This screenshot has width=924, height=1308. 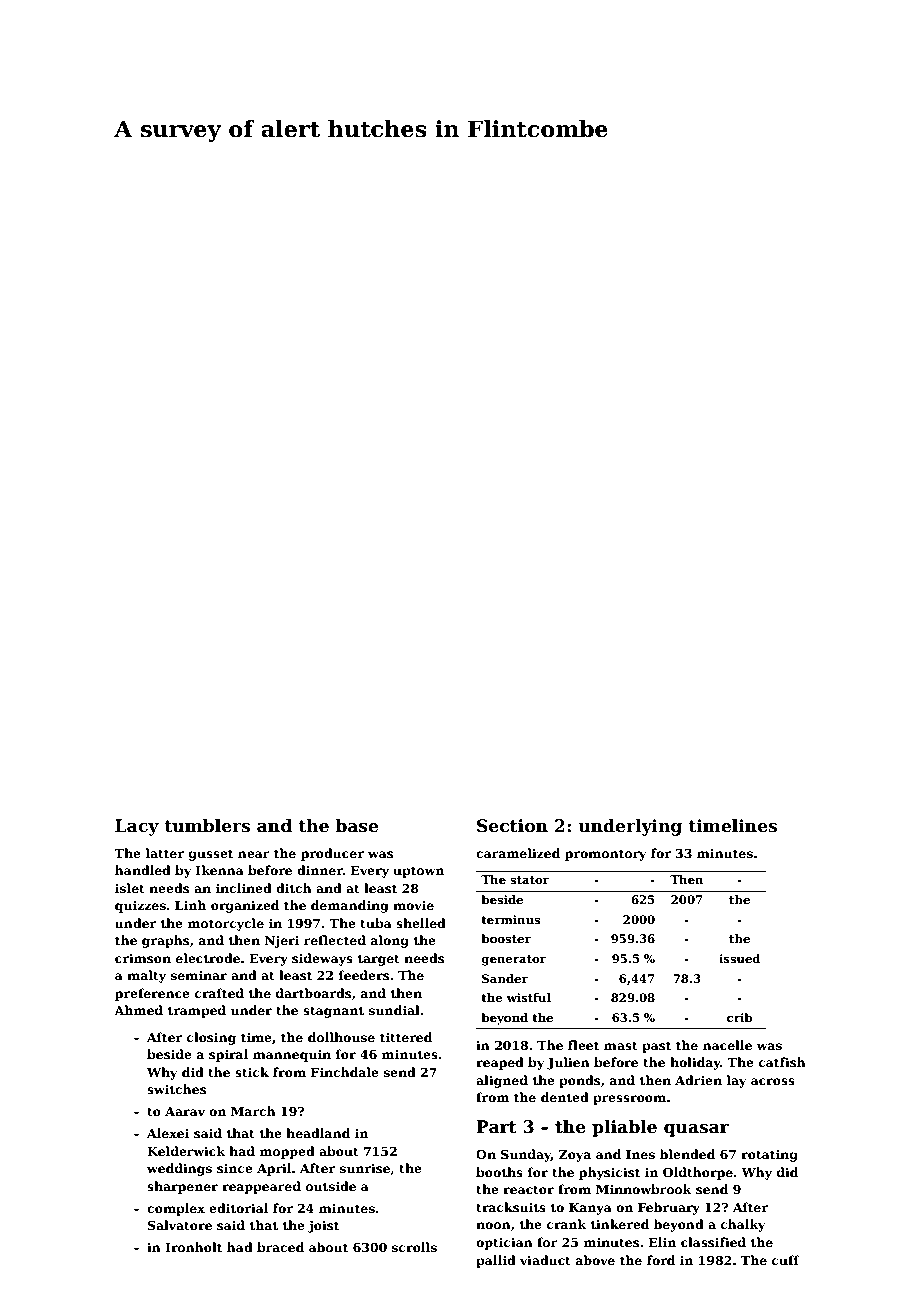 What do you see at coordinates (219, 993) in the screenshot?
I see `crafted` at bounding box center [219, 993].
